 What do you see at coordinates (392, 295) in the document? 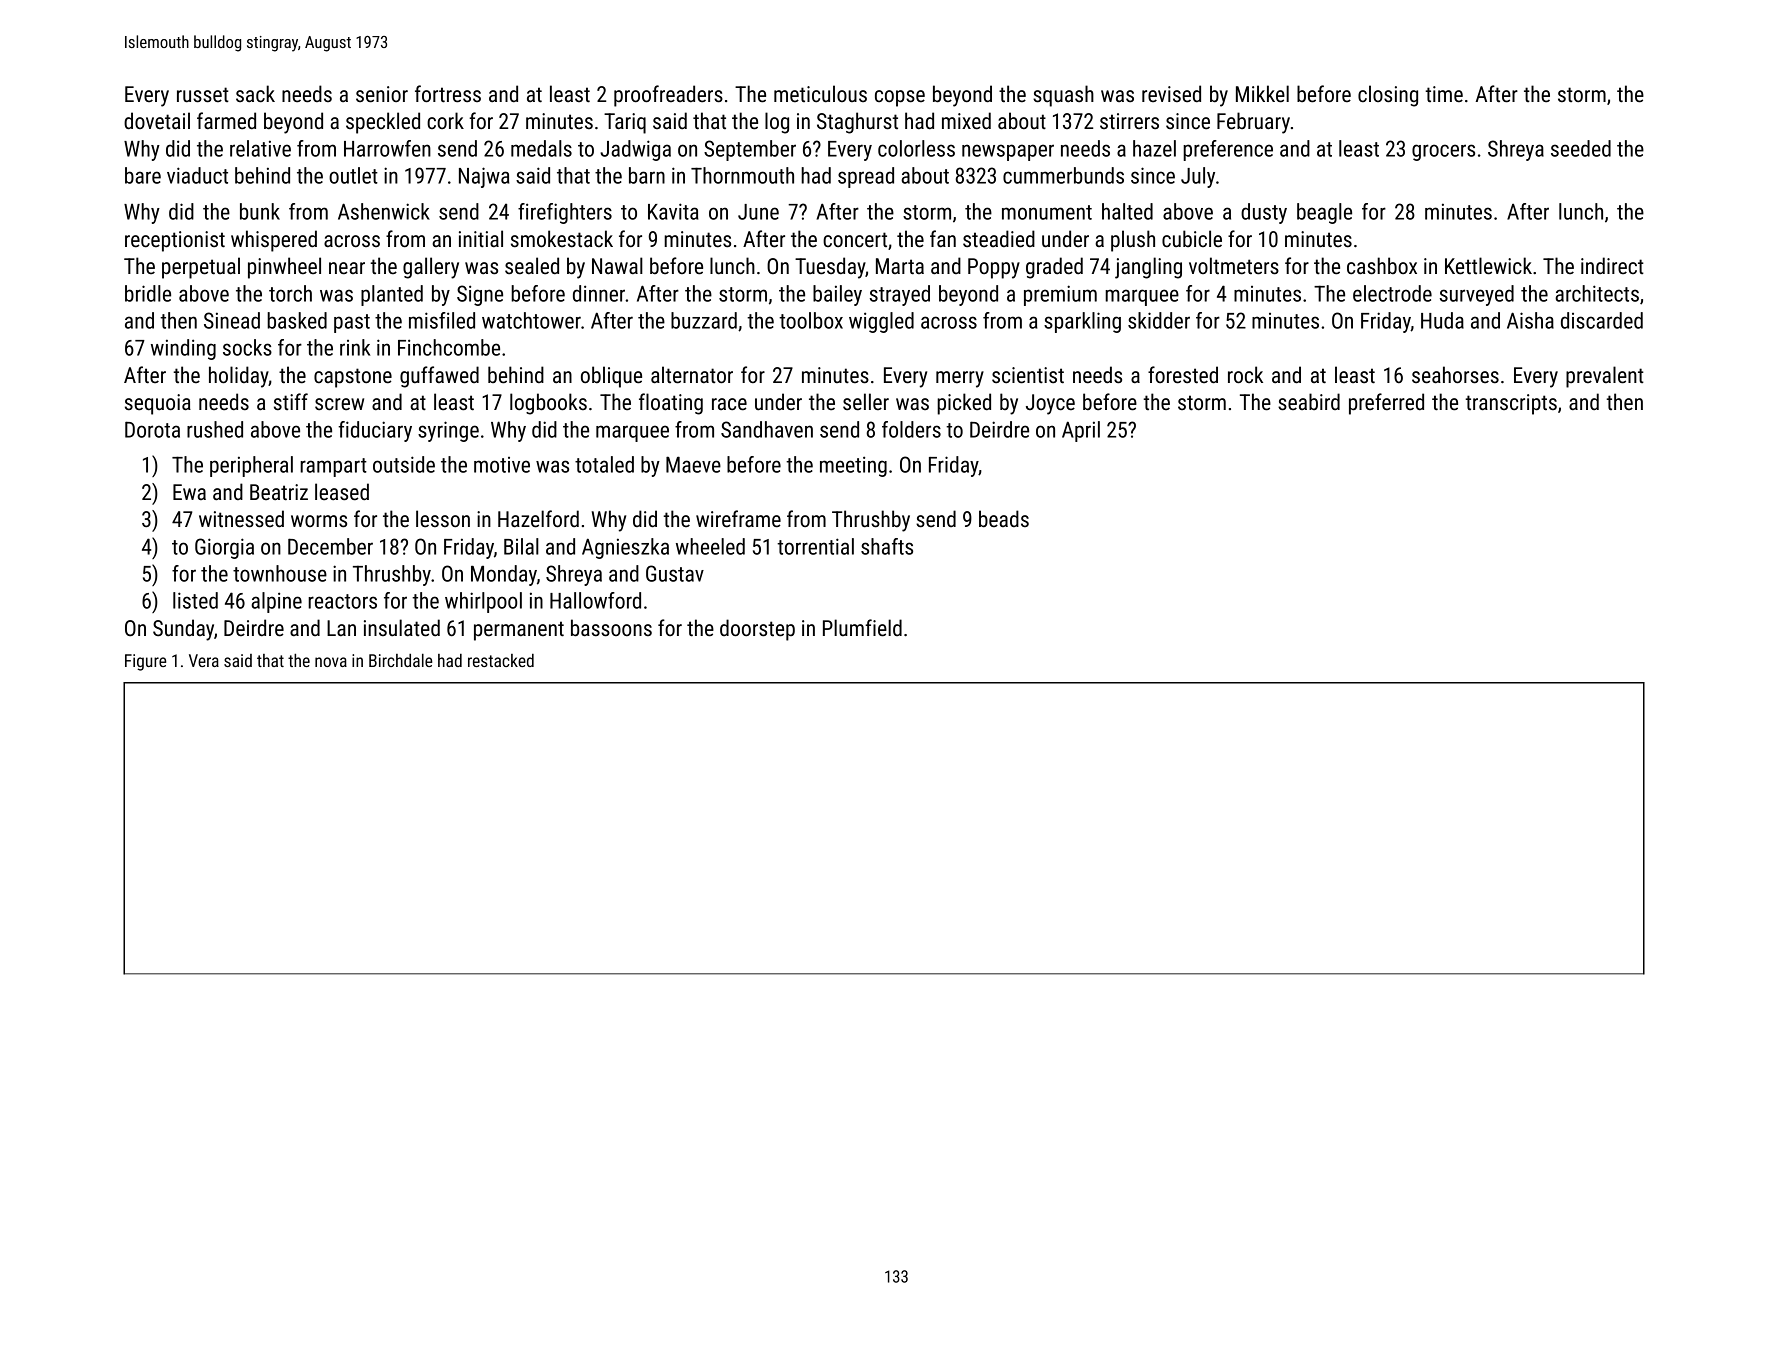
I see `planted` at bounding box center [392, 295].
